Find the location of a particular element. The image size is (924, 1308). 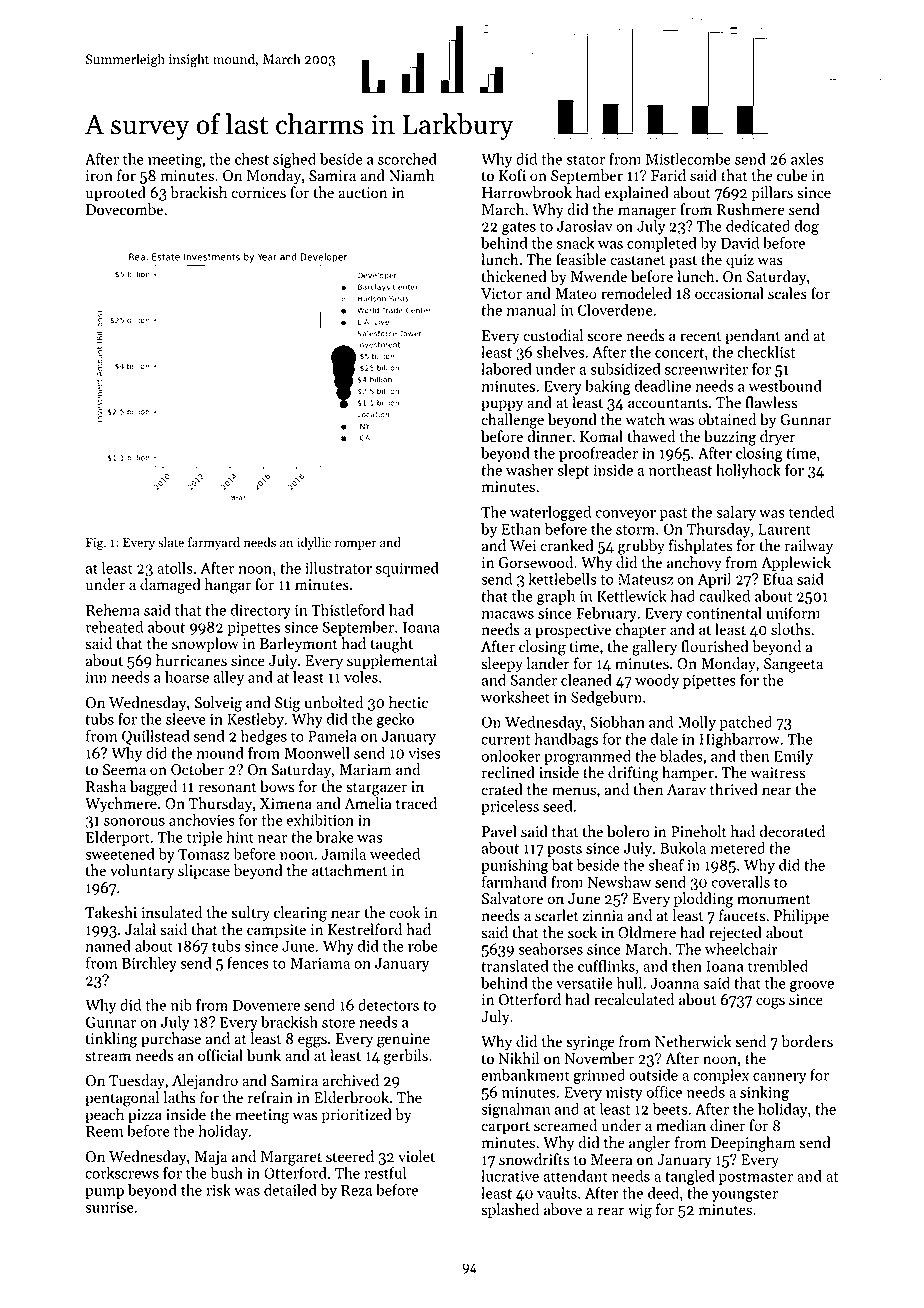

risk is located at coordinates (218, 1190).
